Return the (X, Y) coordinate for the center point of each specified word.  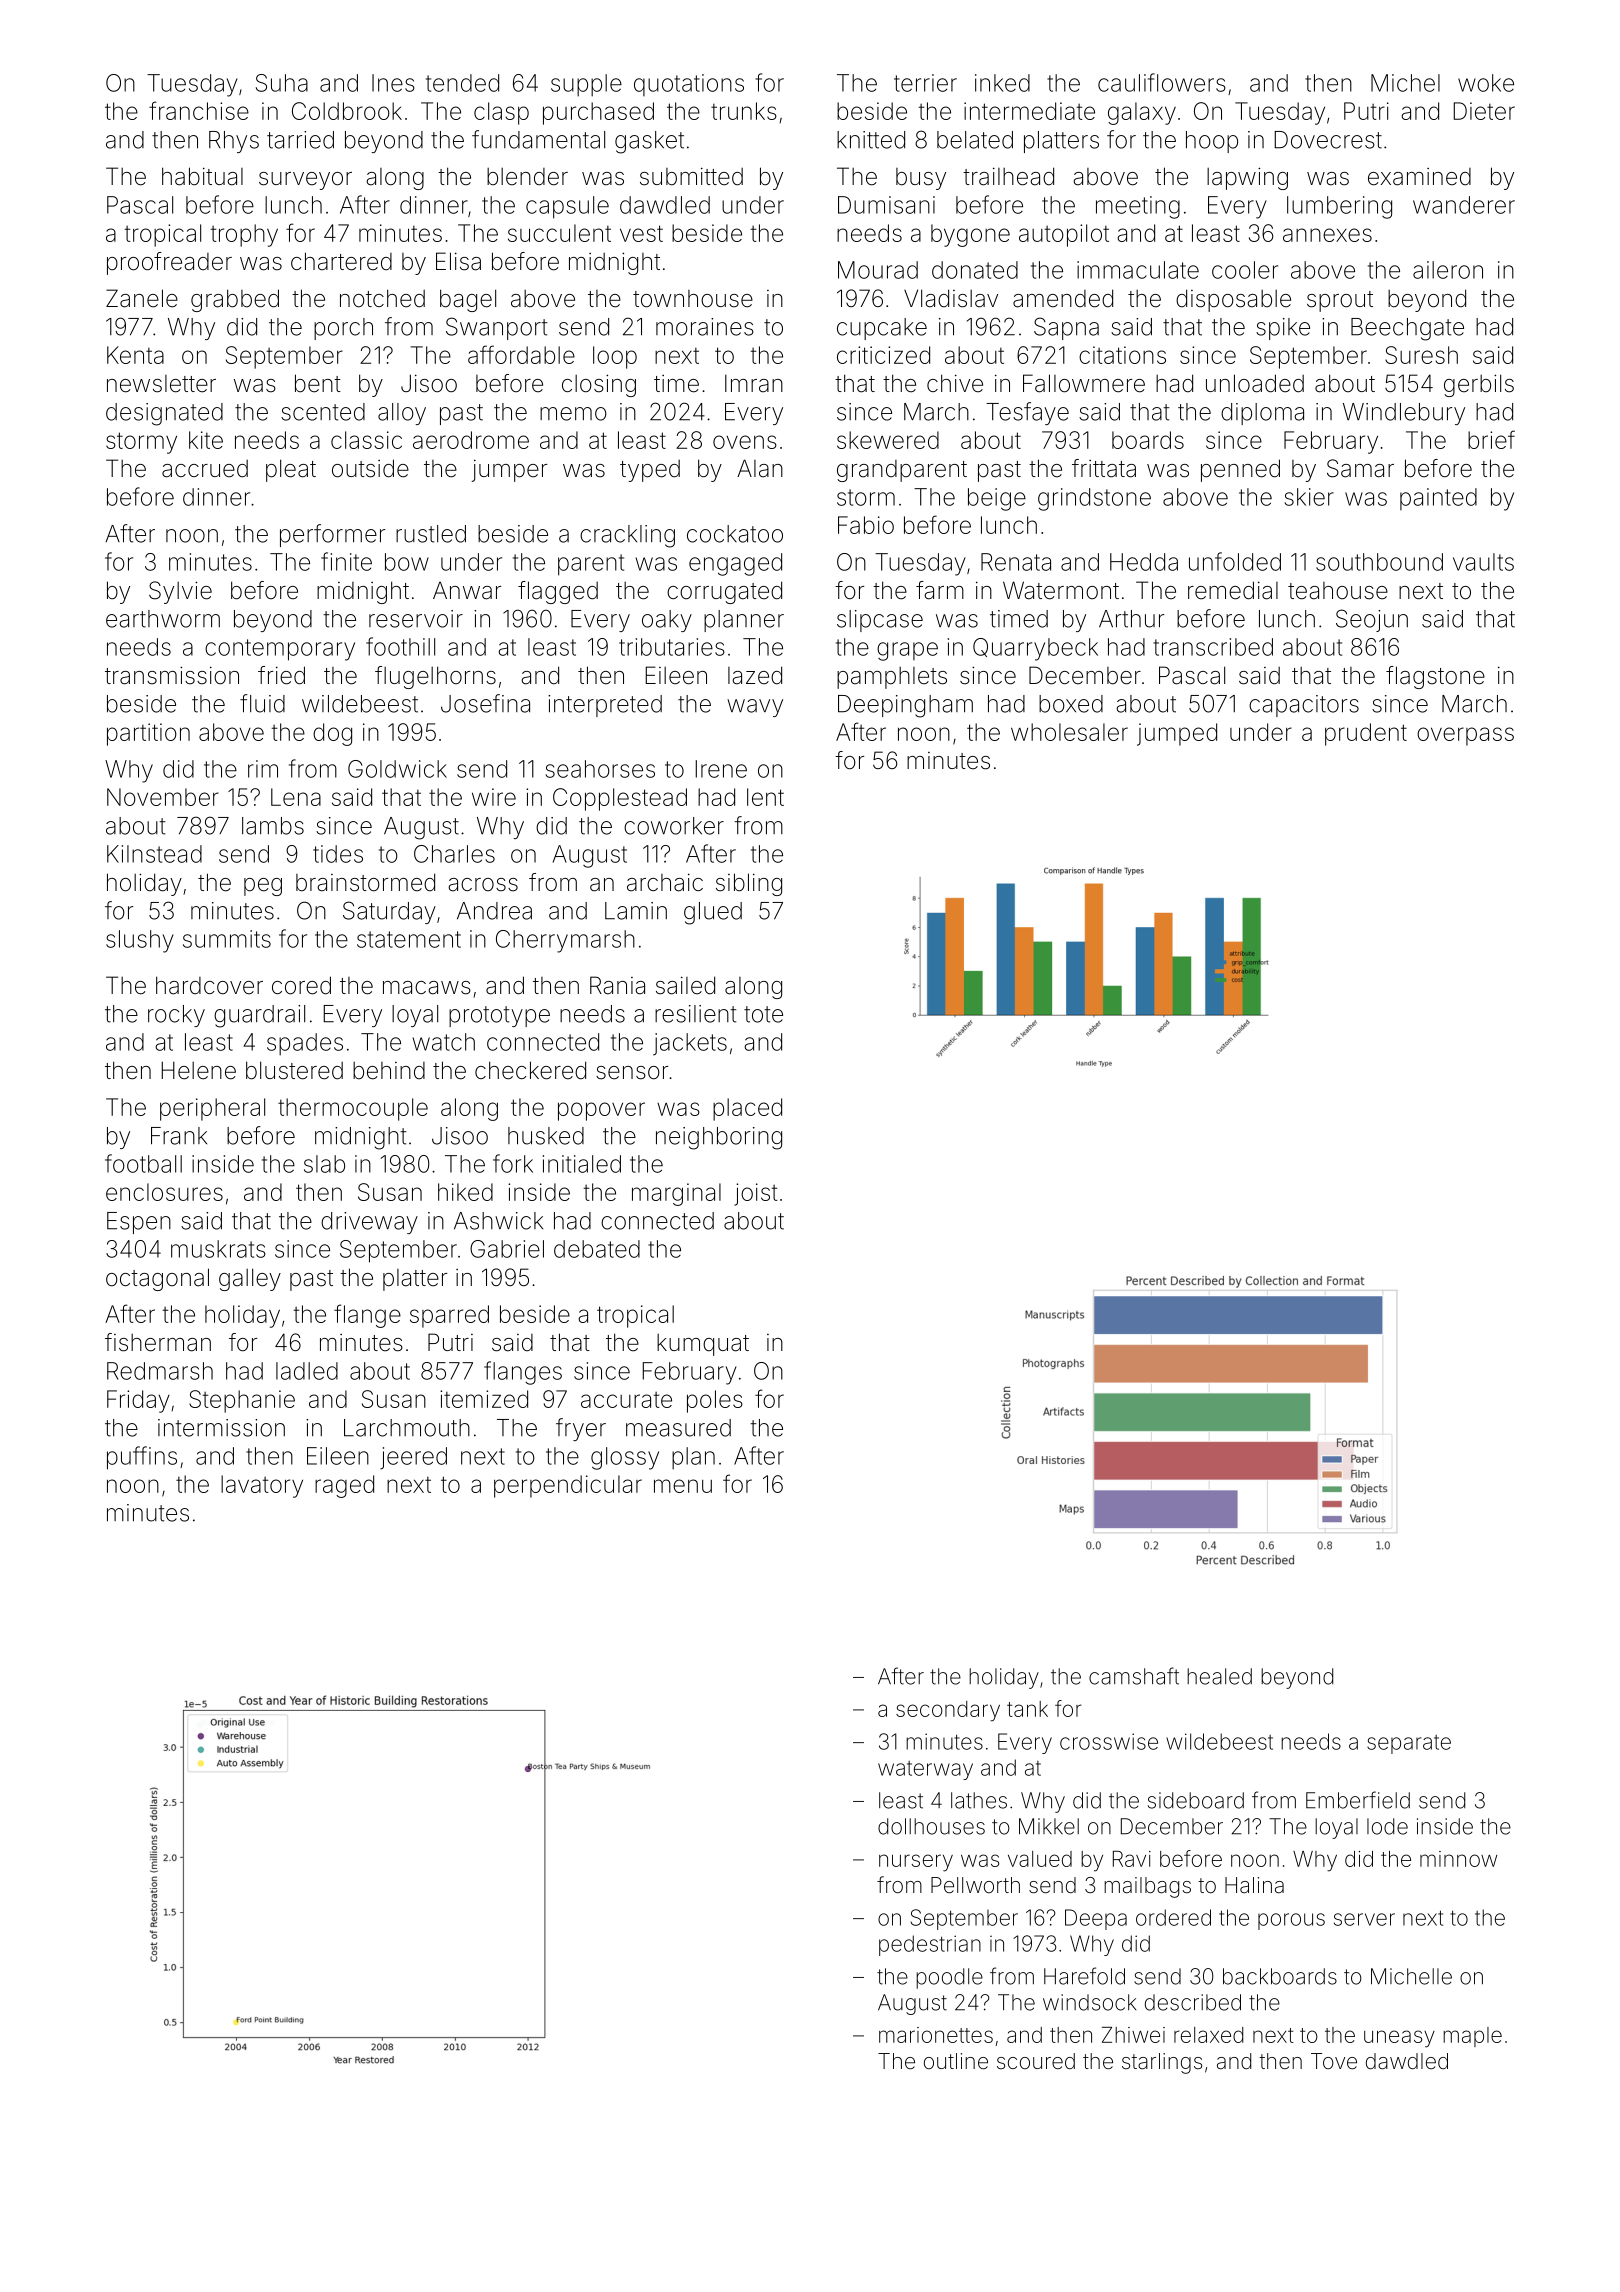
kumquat (703, 1345)
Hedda (1144, 562)
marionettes (936, 2035)
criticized (883, 355)
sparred (449, 1316)
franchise (199, 110)
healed (1219, 1676)
